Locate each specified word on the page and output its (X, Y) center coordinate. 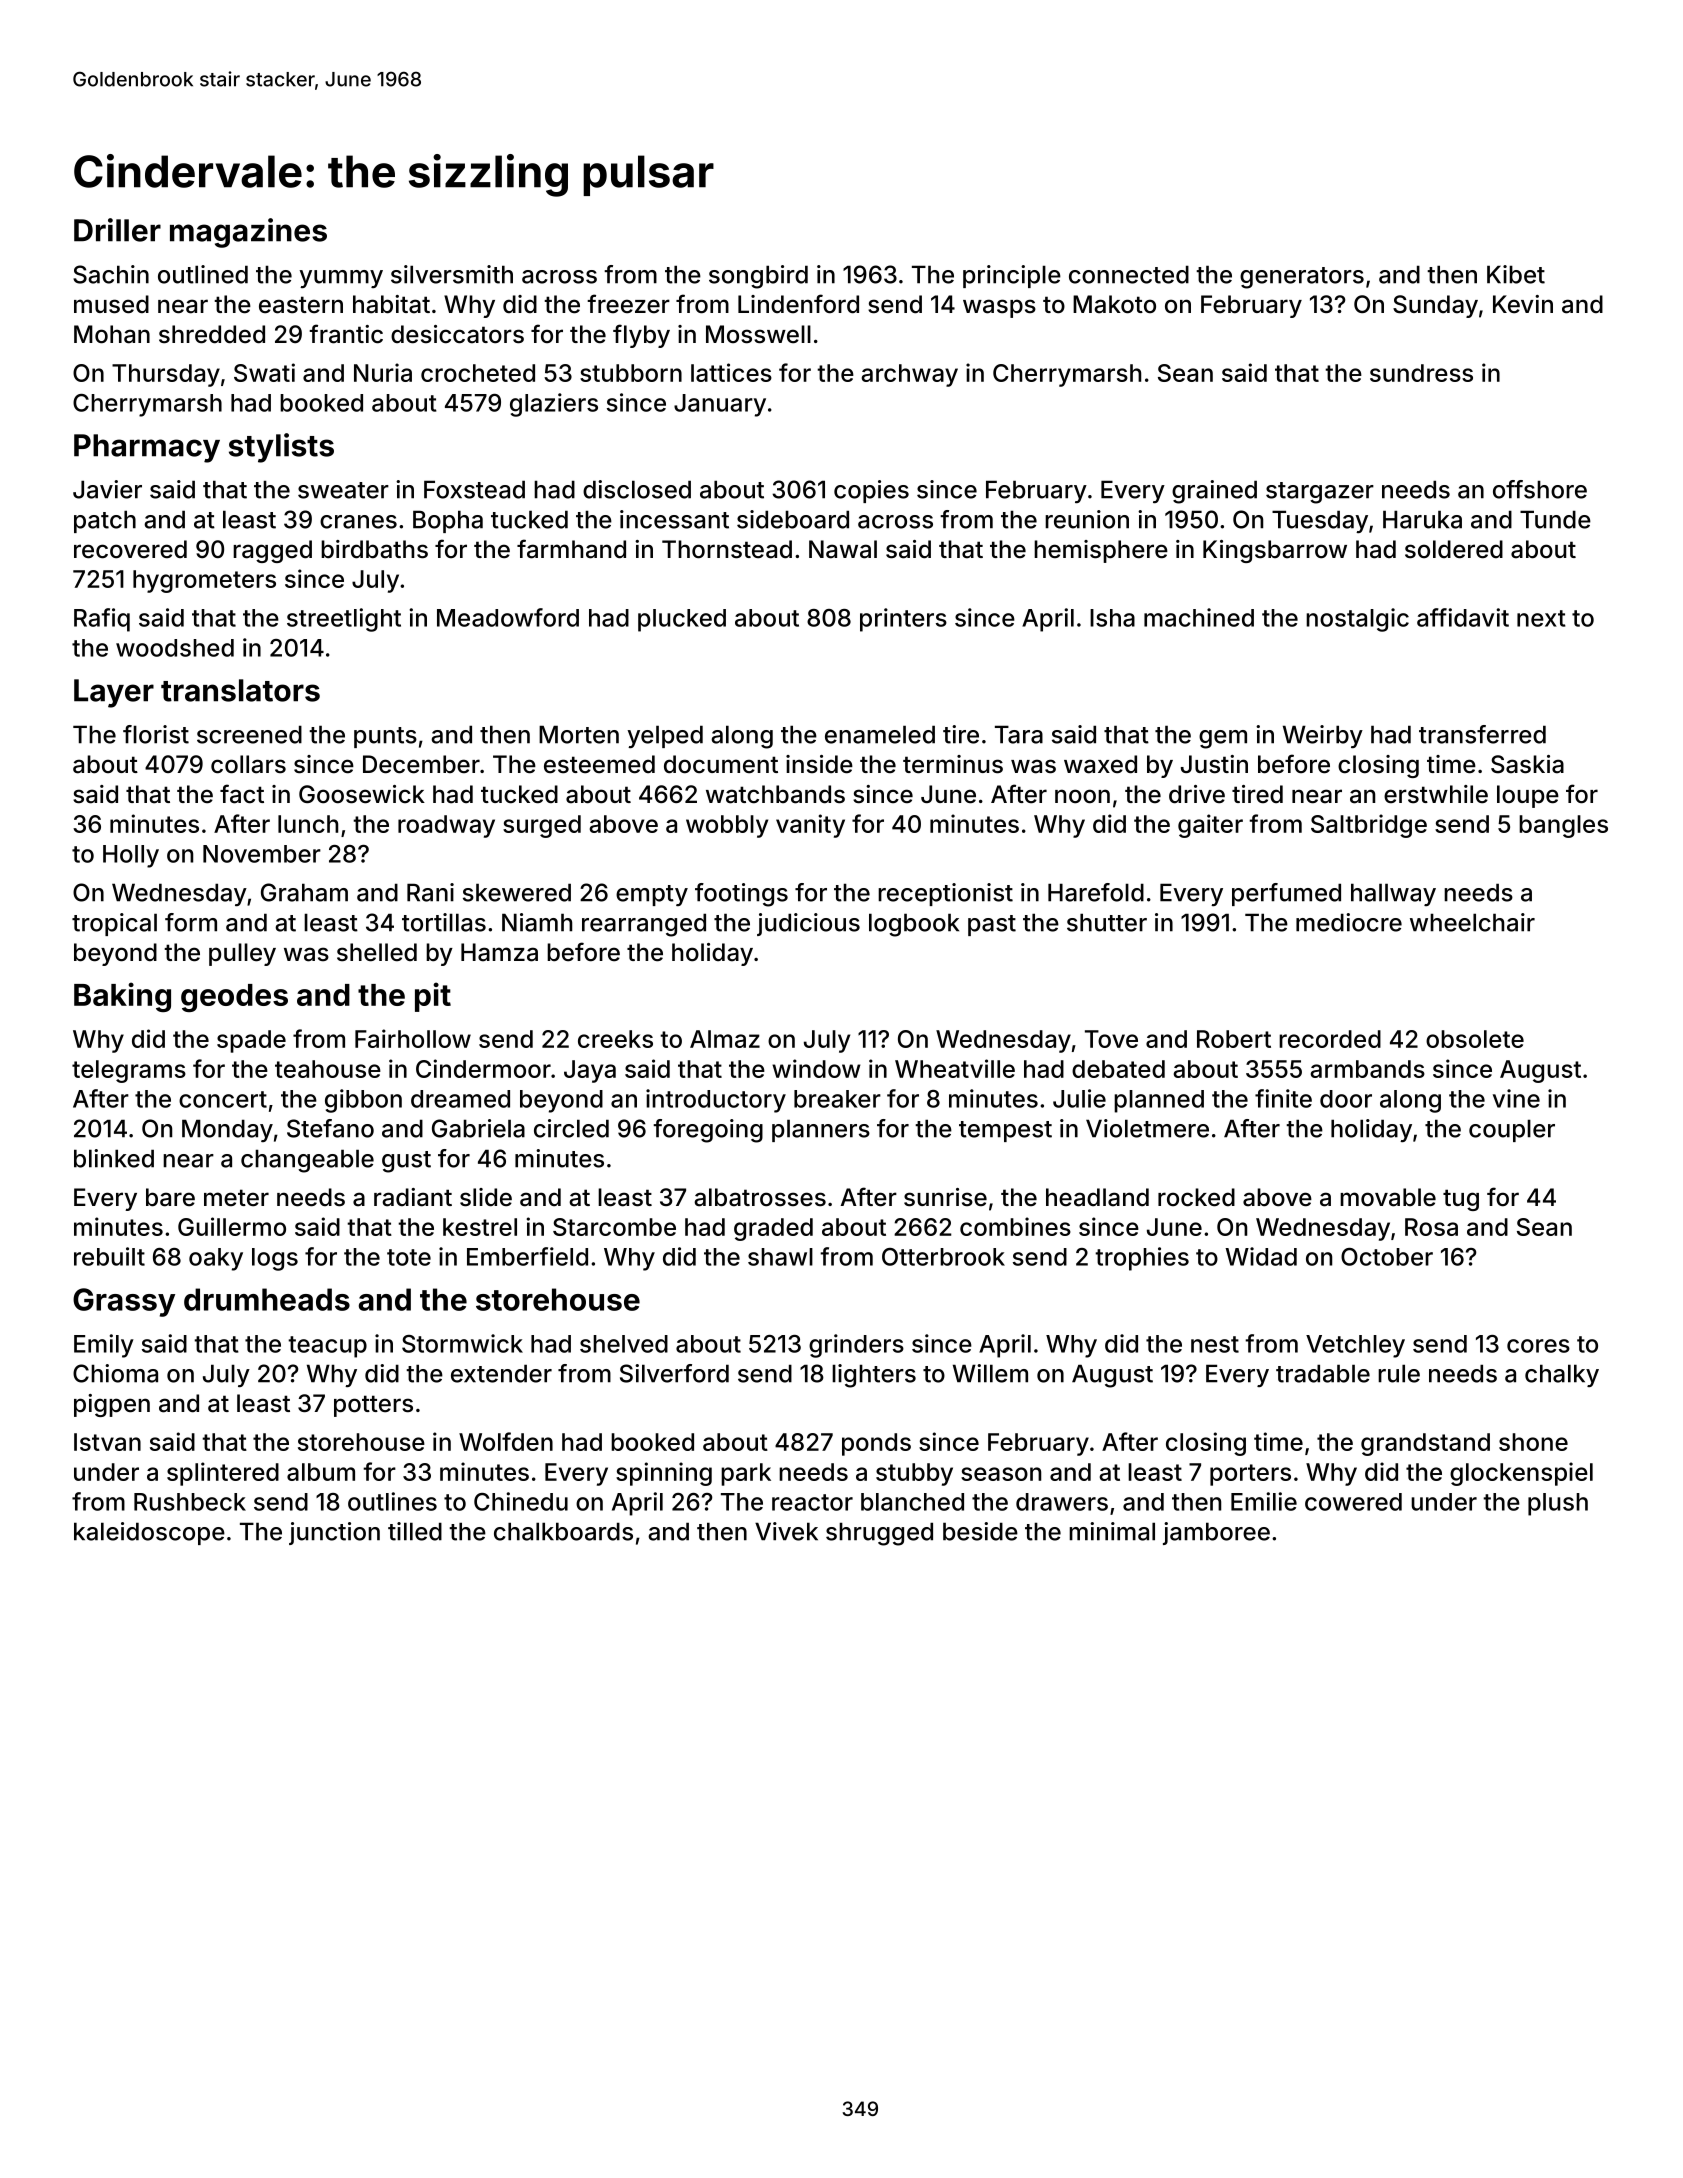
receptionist (945, 894)
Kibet (1516, 274)
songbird (758, 277)
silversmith (452, 274)
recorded (1330, 1039)
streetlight (344, 620)
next (1541, 618)
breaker (837, 1099)
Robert (1234, 1039)
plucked (682, 620)
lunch (308, 824)
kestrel (480, 1227)
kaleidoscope (149, 1533)
